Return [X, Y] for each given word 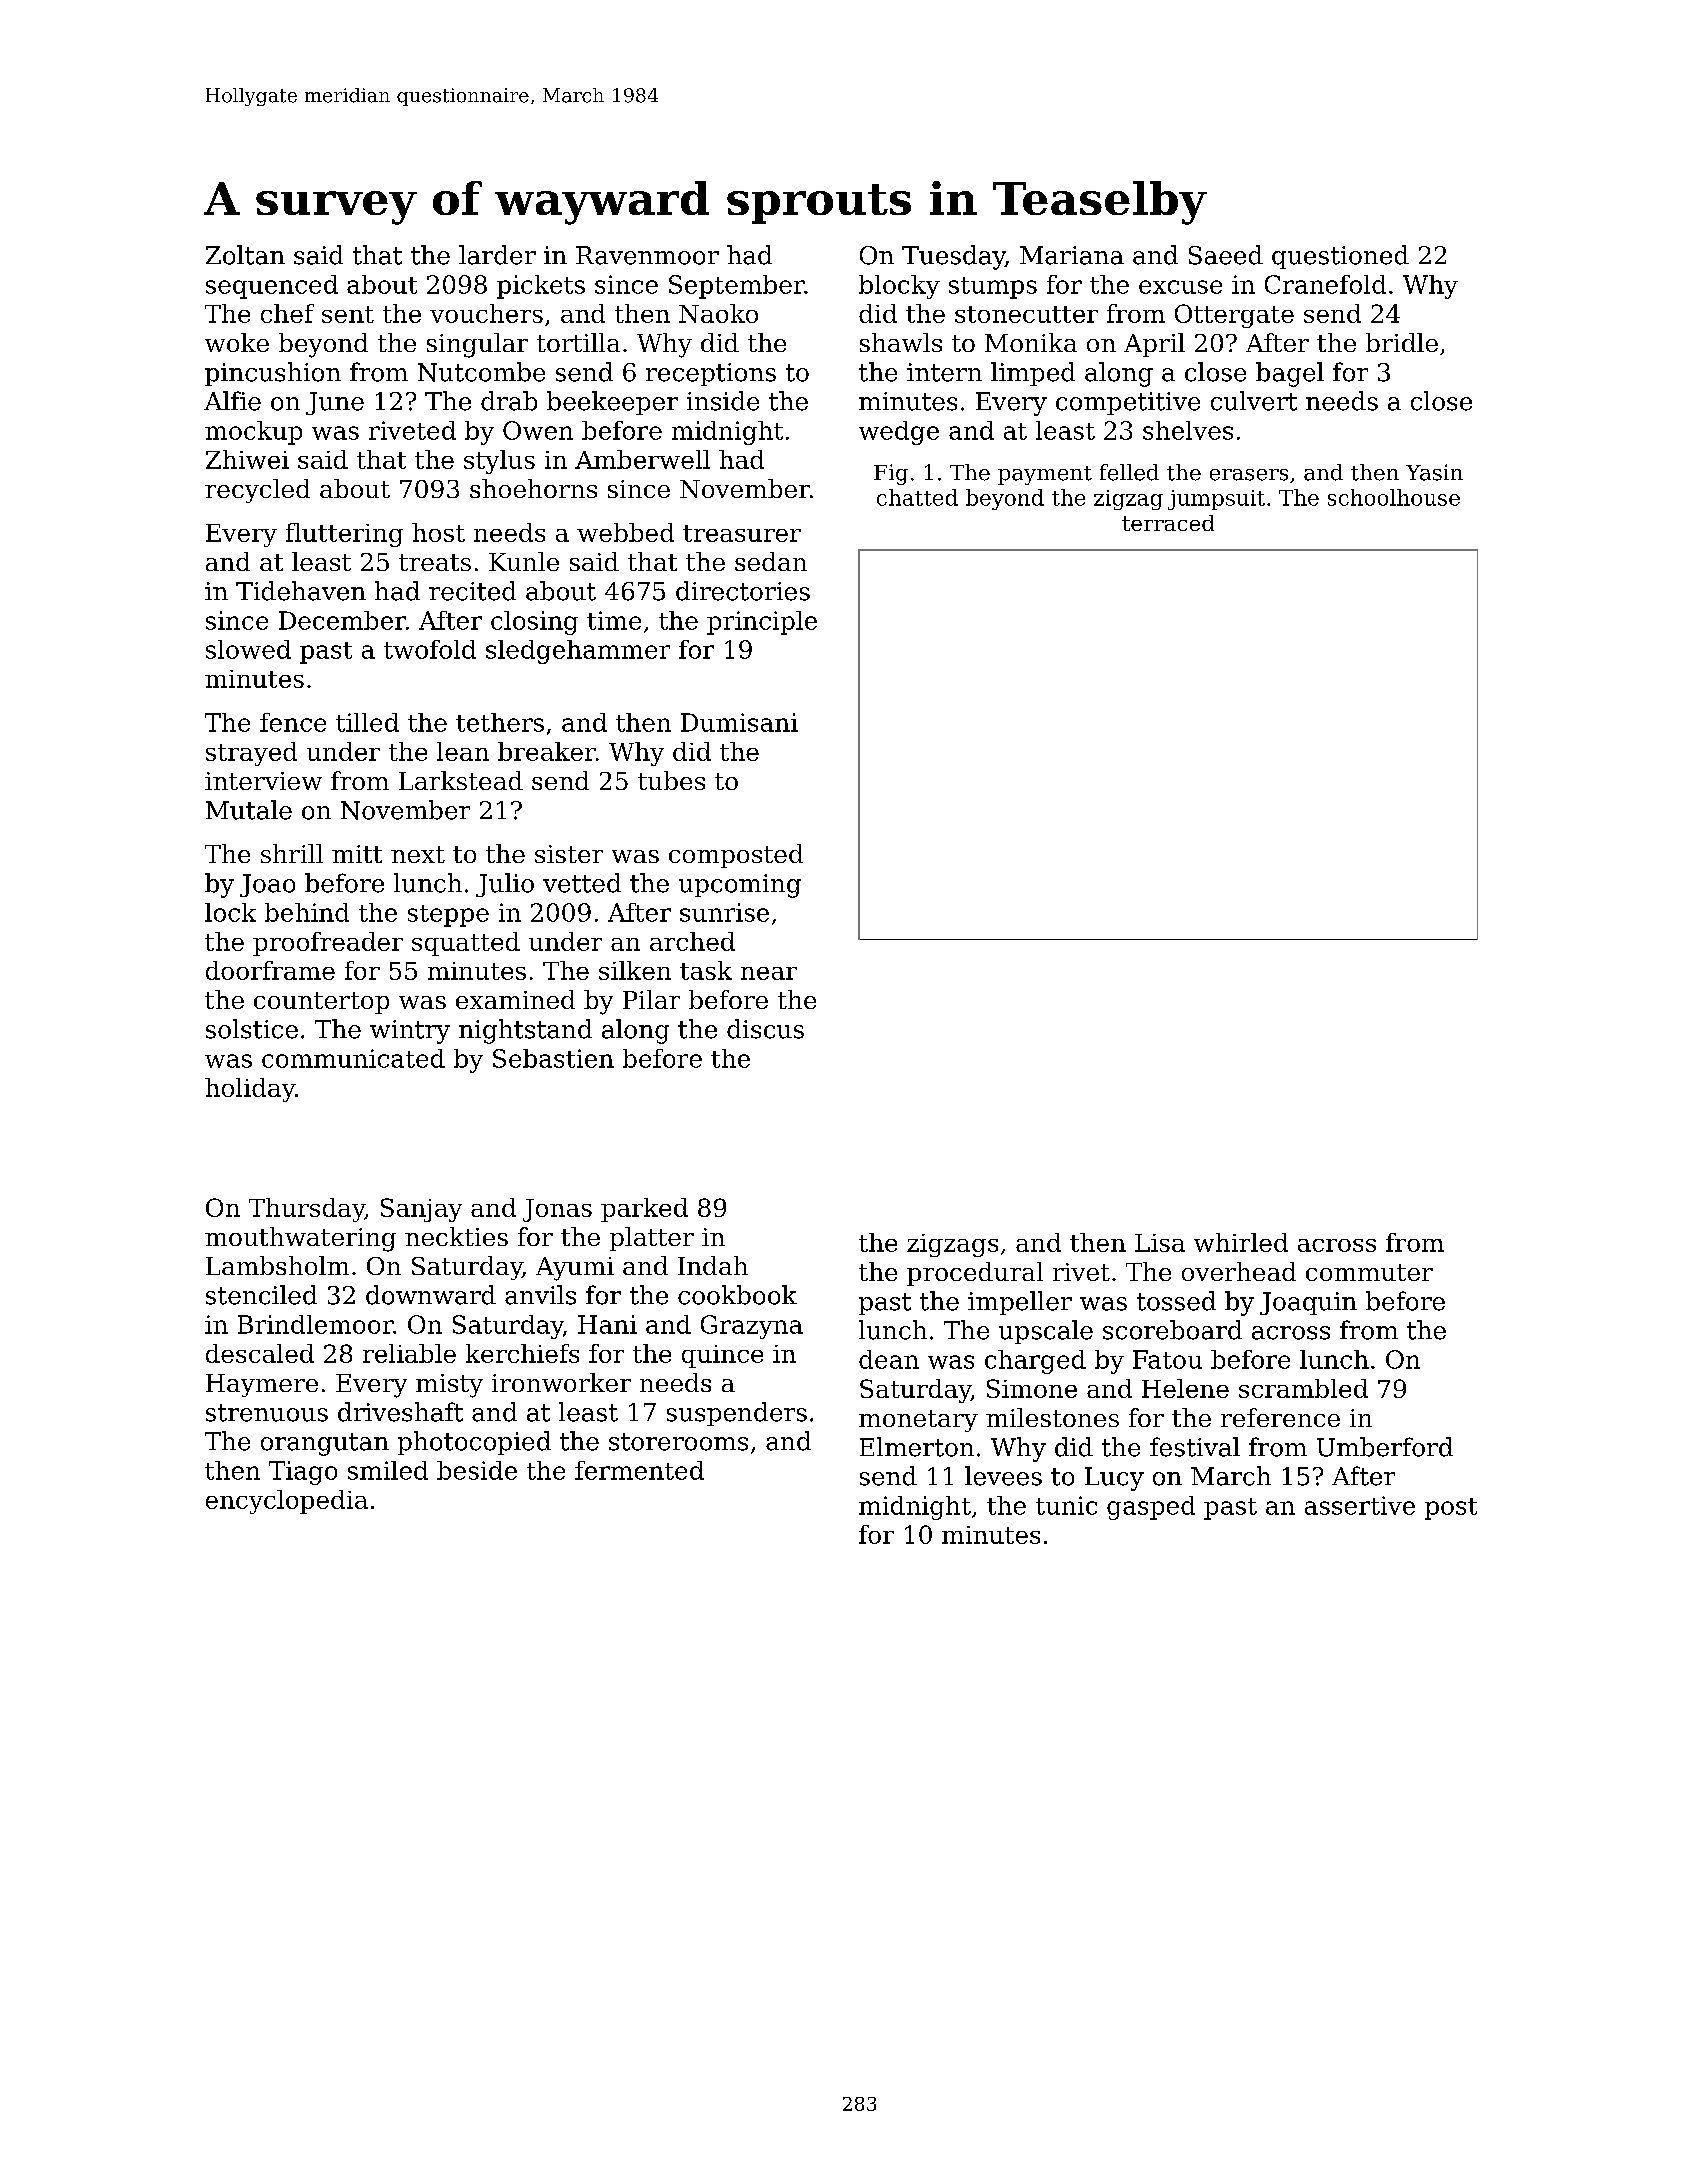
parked [644, 1210]
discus [765, 1029]
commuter [1369, 1272]
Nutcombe [481, 372]
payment [1045, 475]
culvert [1254, 401]
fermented [639, 1470]
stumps [993, 288]
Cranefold [1325, 284]
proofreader [328, 944]
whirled [1241, 1242]
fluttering [344, 535]
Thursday [307, 1210]
